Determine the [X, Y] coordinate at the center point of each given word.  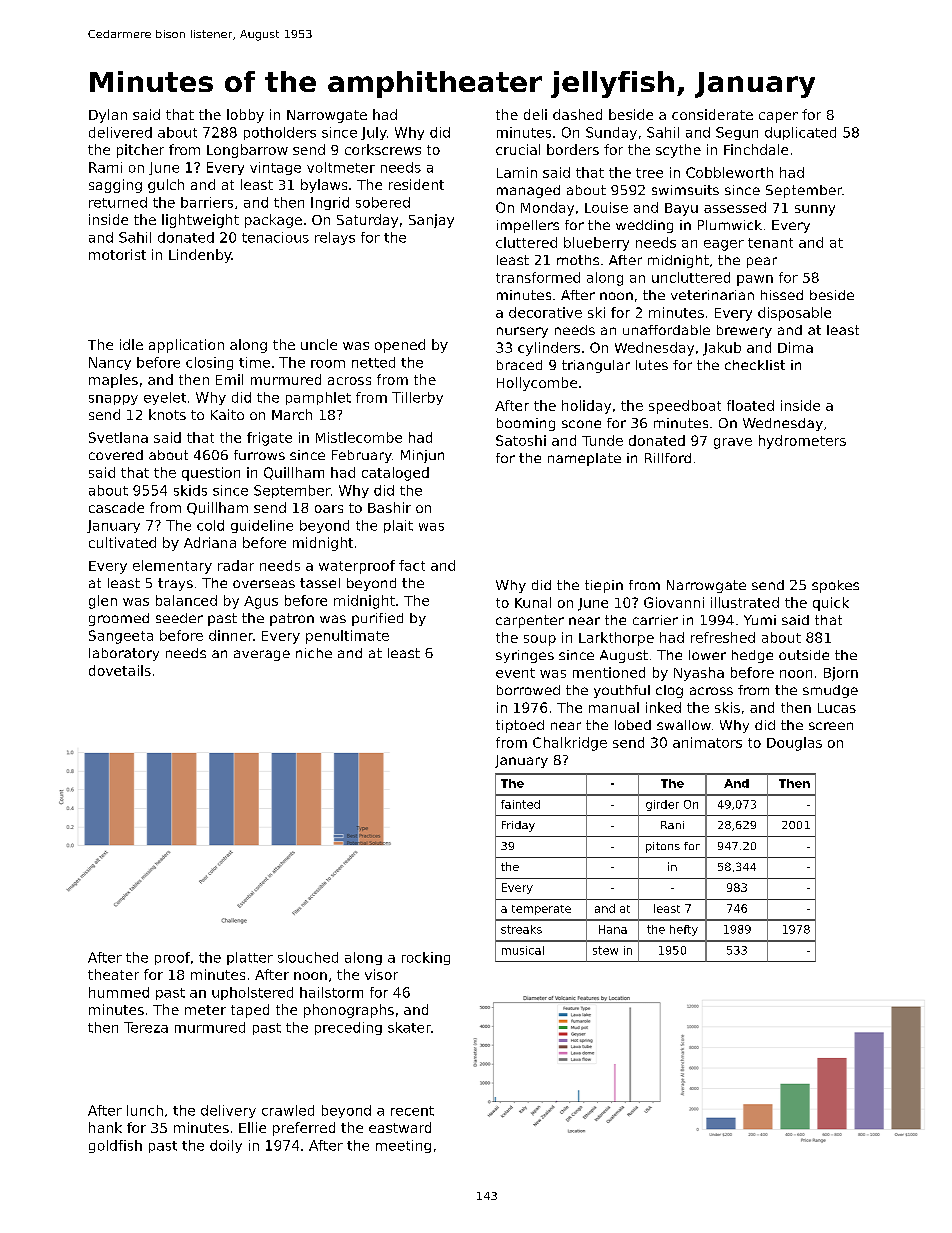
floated [750, 405]
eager [724, 245]
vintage [275, 168]
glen [103, 602]
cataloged [395, 474]
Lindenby [200, 256]
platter [250, 958]
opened [400, 346]
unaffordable [666, 330]
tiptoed [520, 726]
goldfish [115, 1146]
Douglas [794, 744]
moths [578, 260]
